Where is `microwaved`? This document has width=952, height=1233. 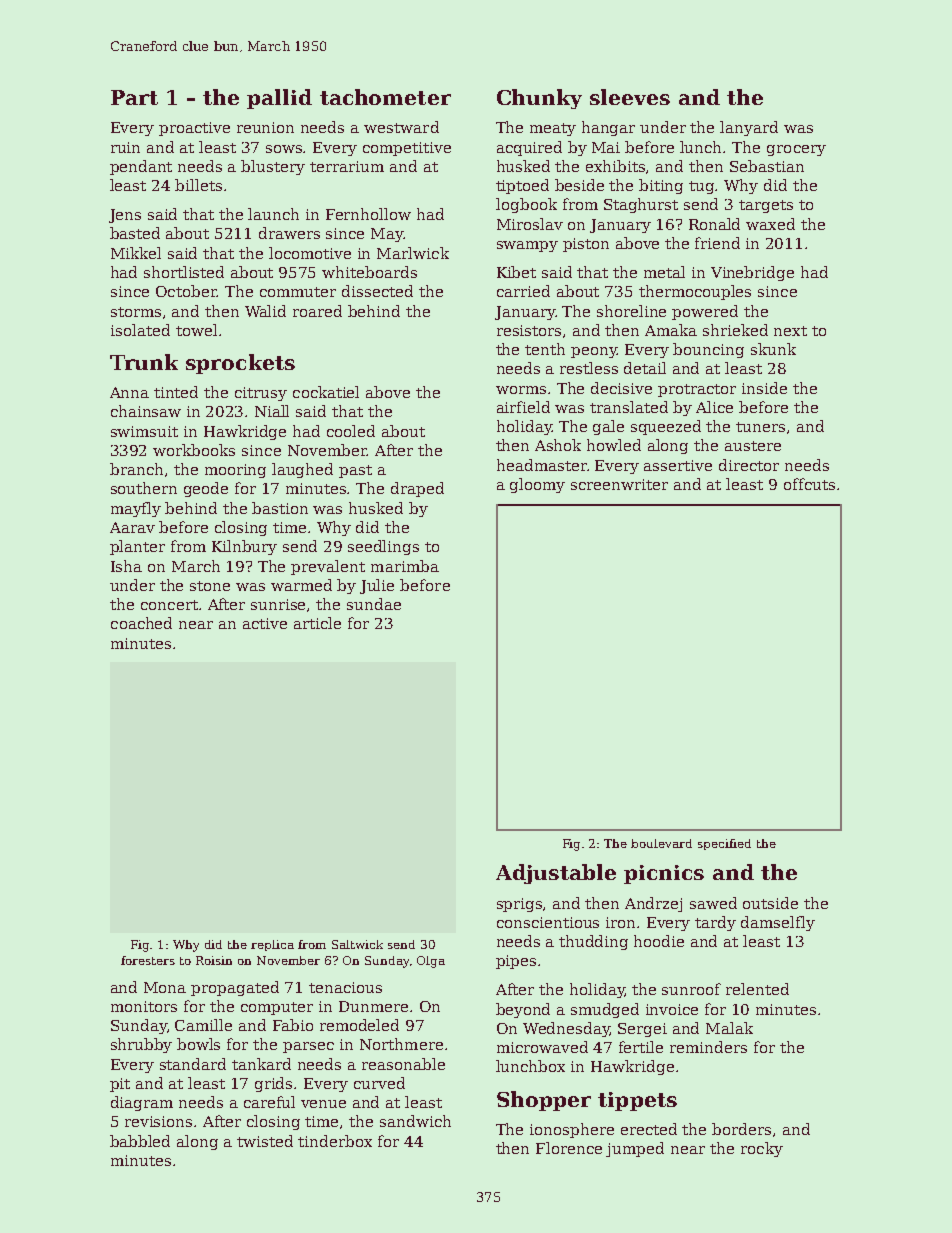
microwaved is located at coordinates (542, 1047).
